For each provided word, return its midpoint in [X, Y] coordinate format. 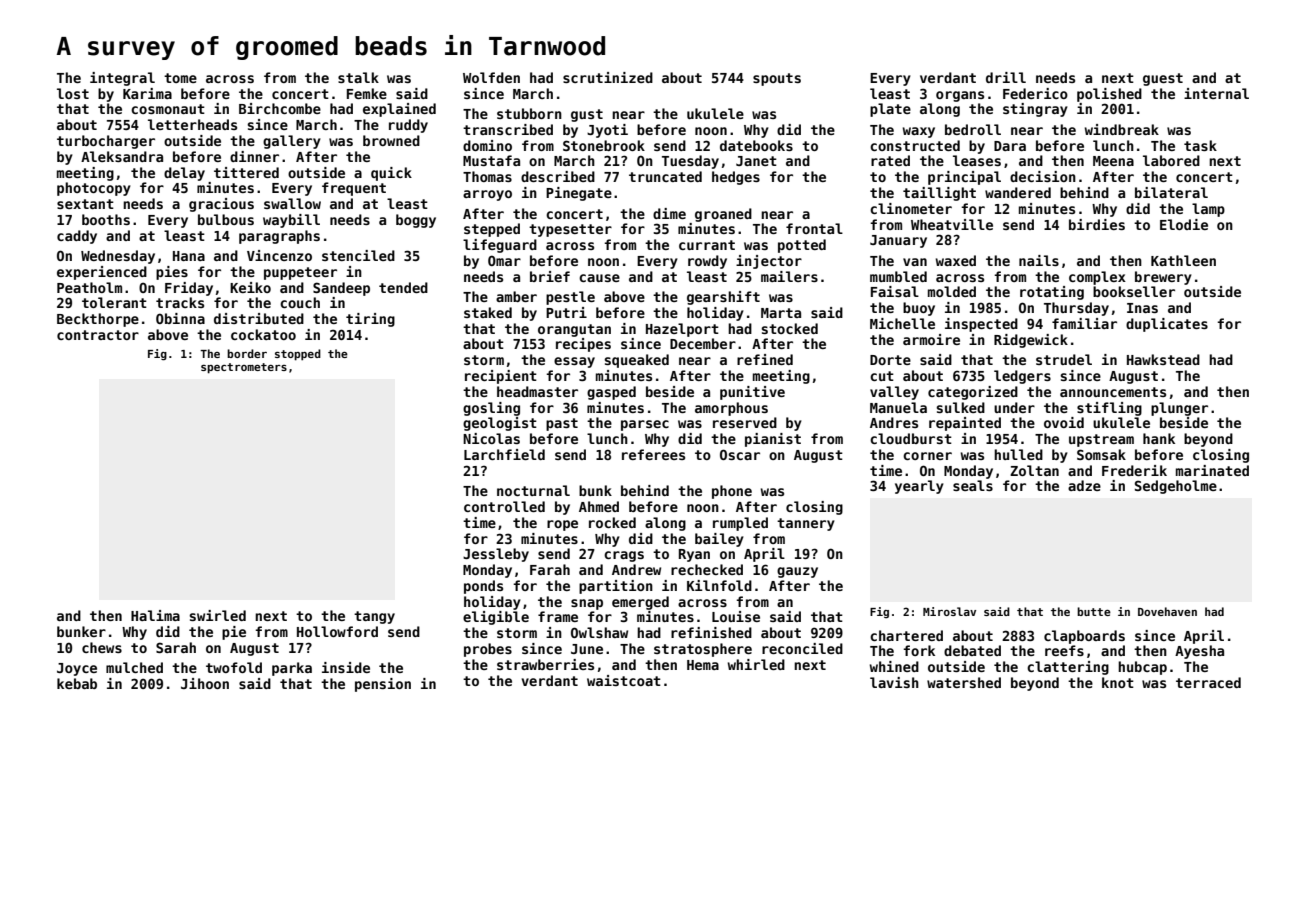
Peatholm [89, 287]
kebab [77, 683]
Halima [155, 615]
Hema [703, 665]
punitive [752, 393]
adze [1084, 485]
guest [1163, 79]
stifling [1109, 409]
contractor [98, 335]
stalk [358, 77]
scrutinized [608, 77]
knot [1118, 682]
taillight [939, 194]
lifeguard [500, 246]
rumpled [740, 524]
